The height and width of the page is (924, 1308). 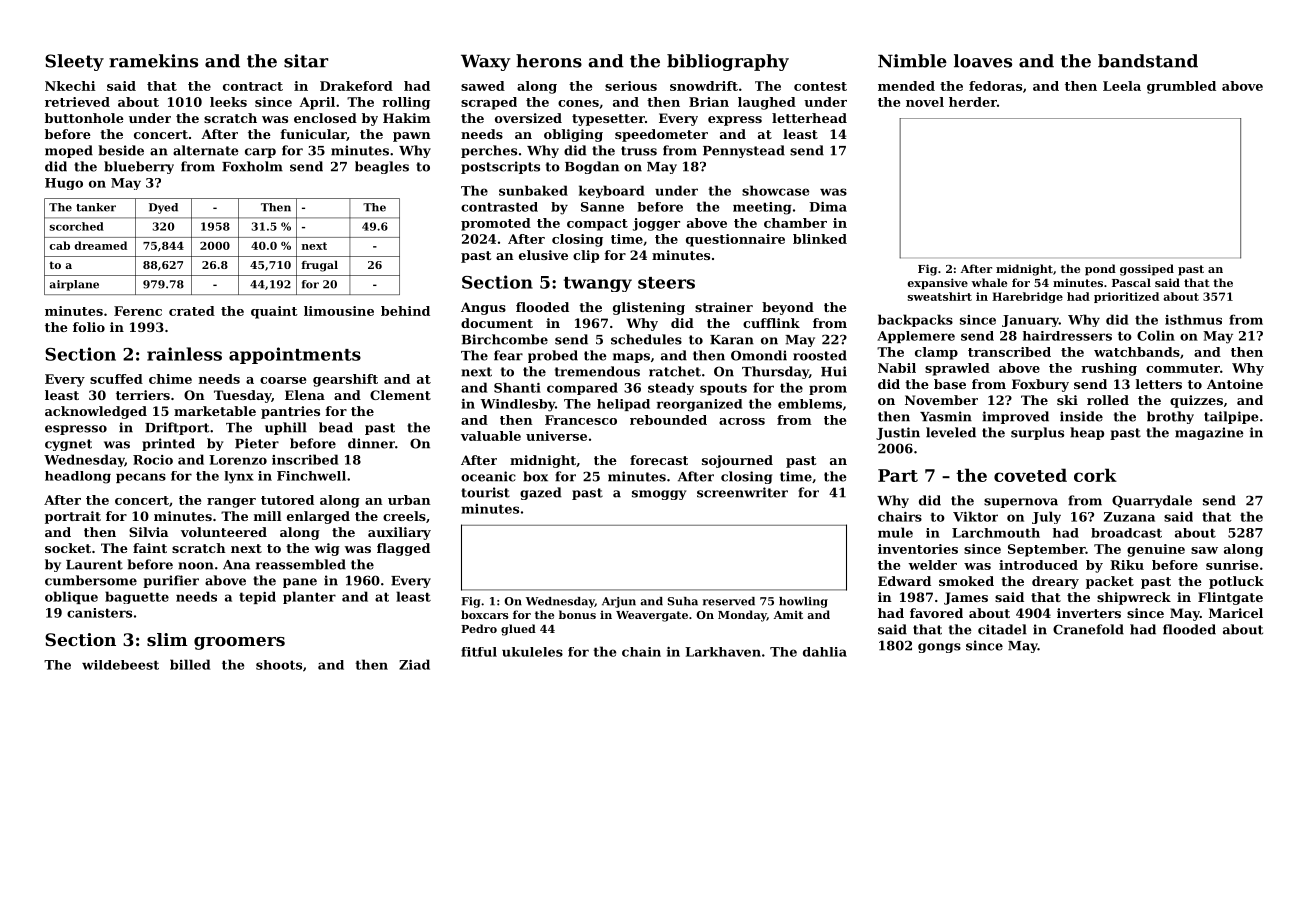 I want to click on gossiped, so click(x=1147, y=270).
